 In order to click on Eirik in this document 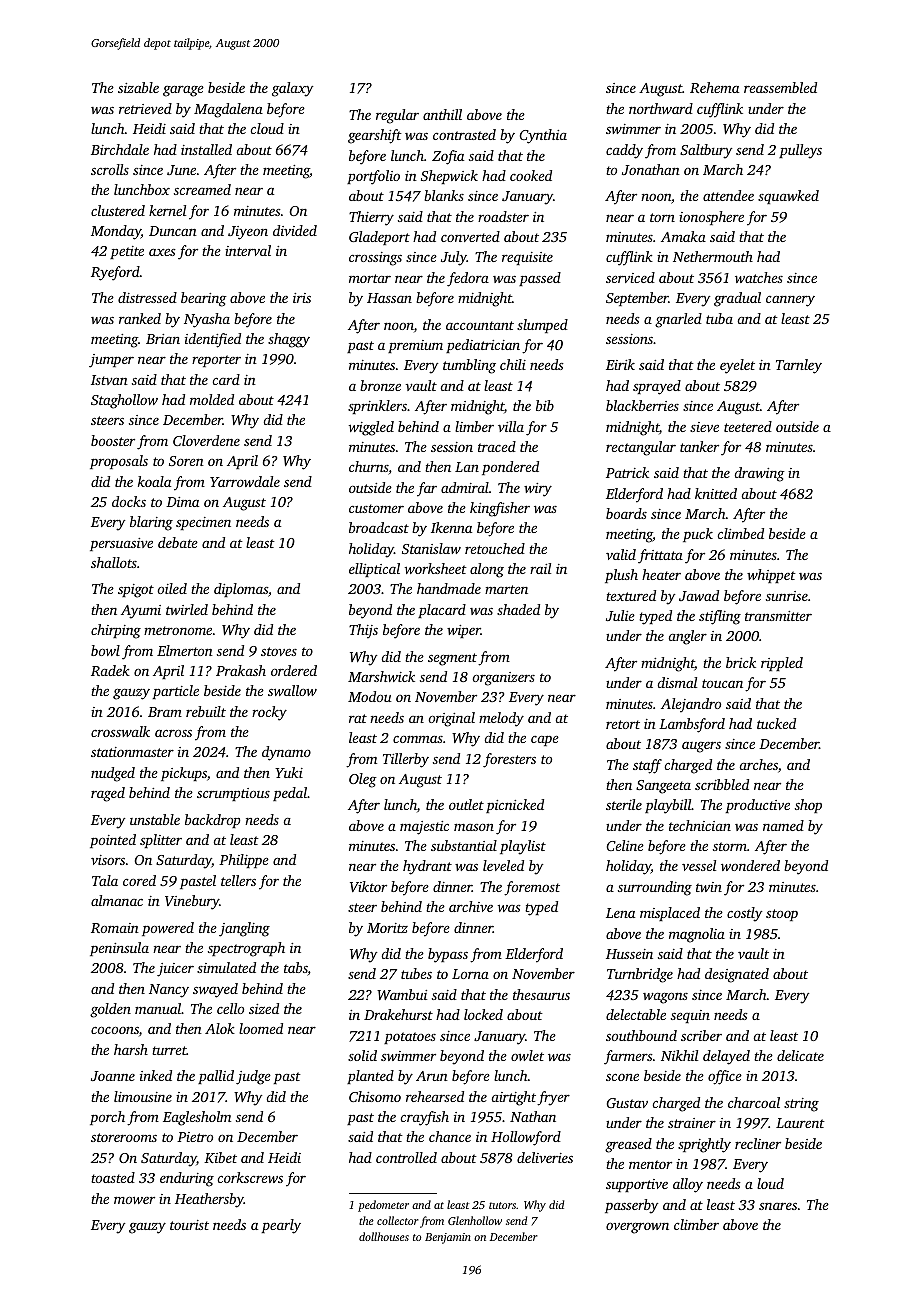, I will do `click(620, 364)`.
